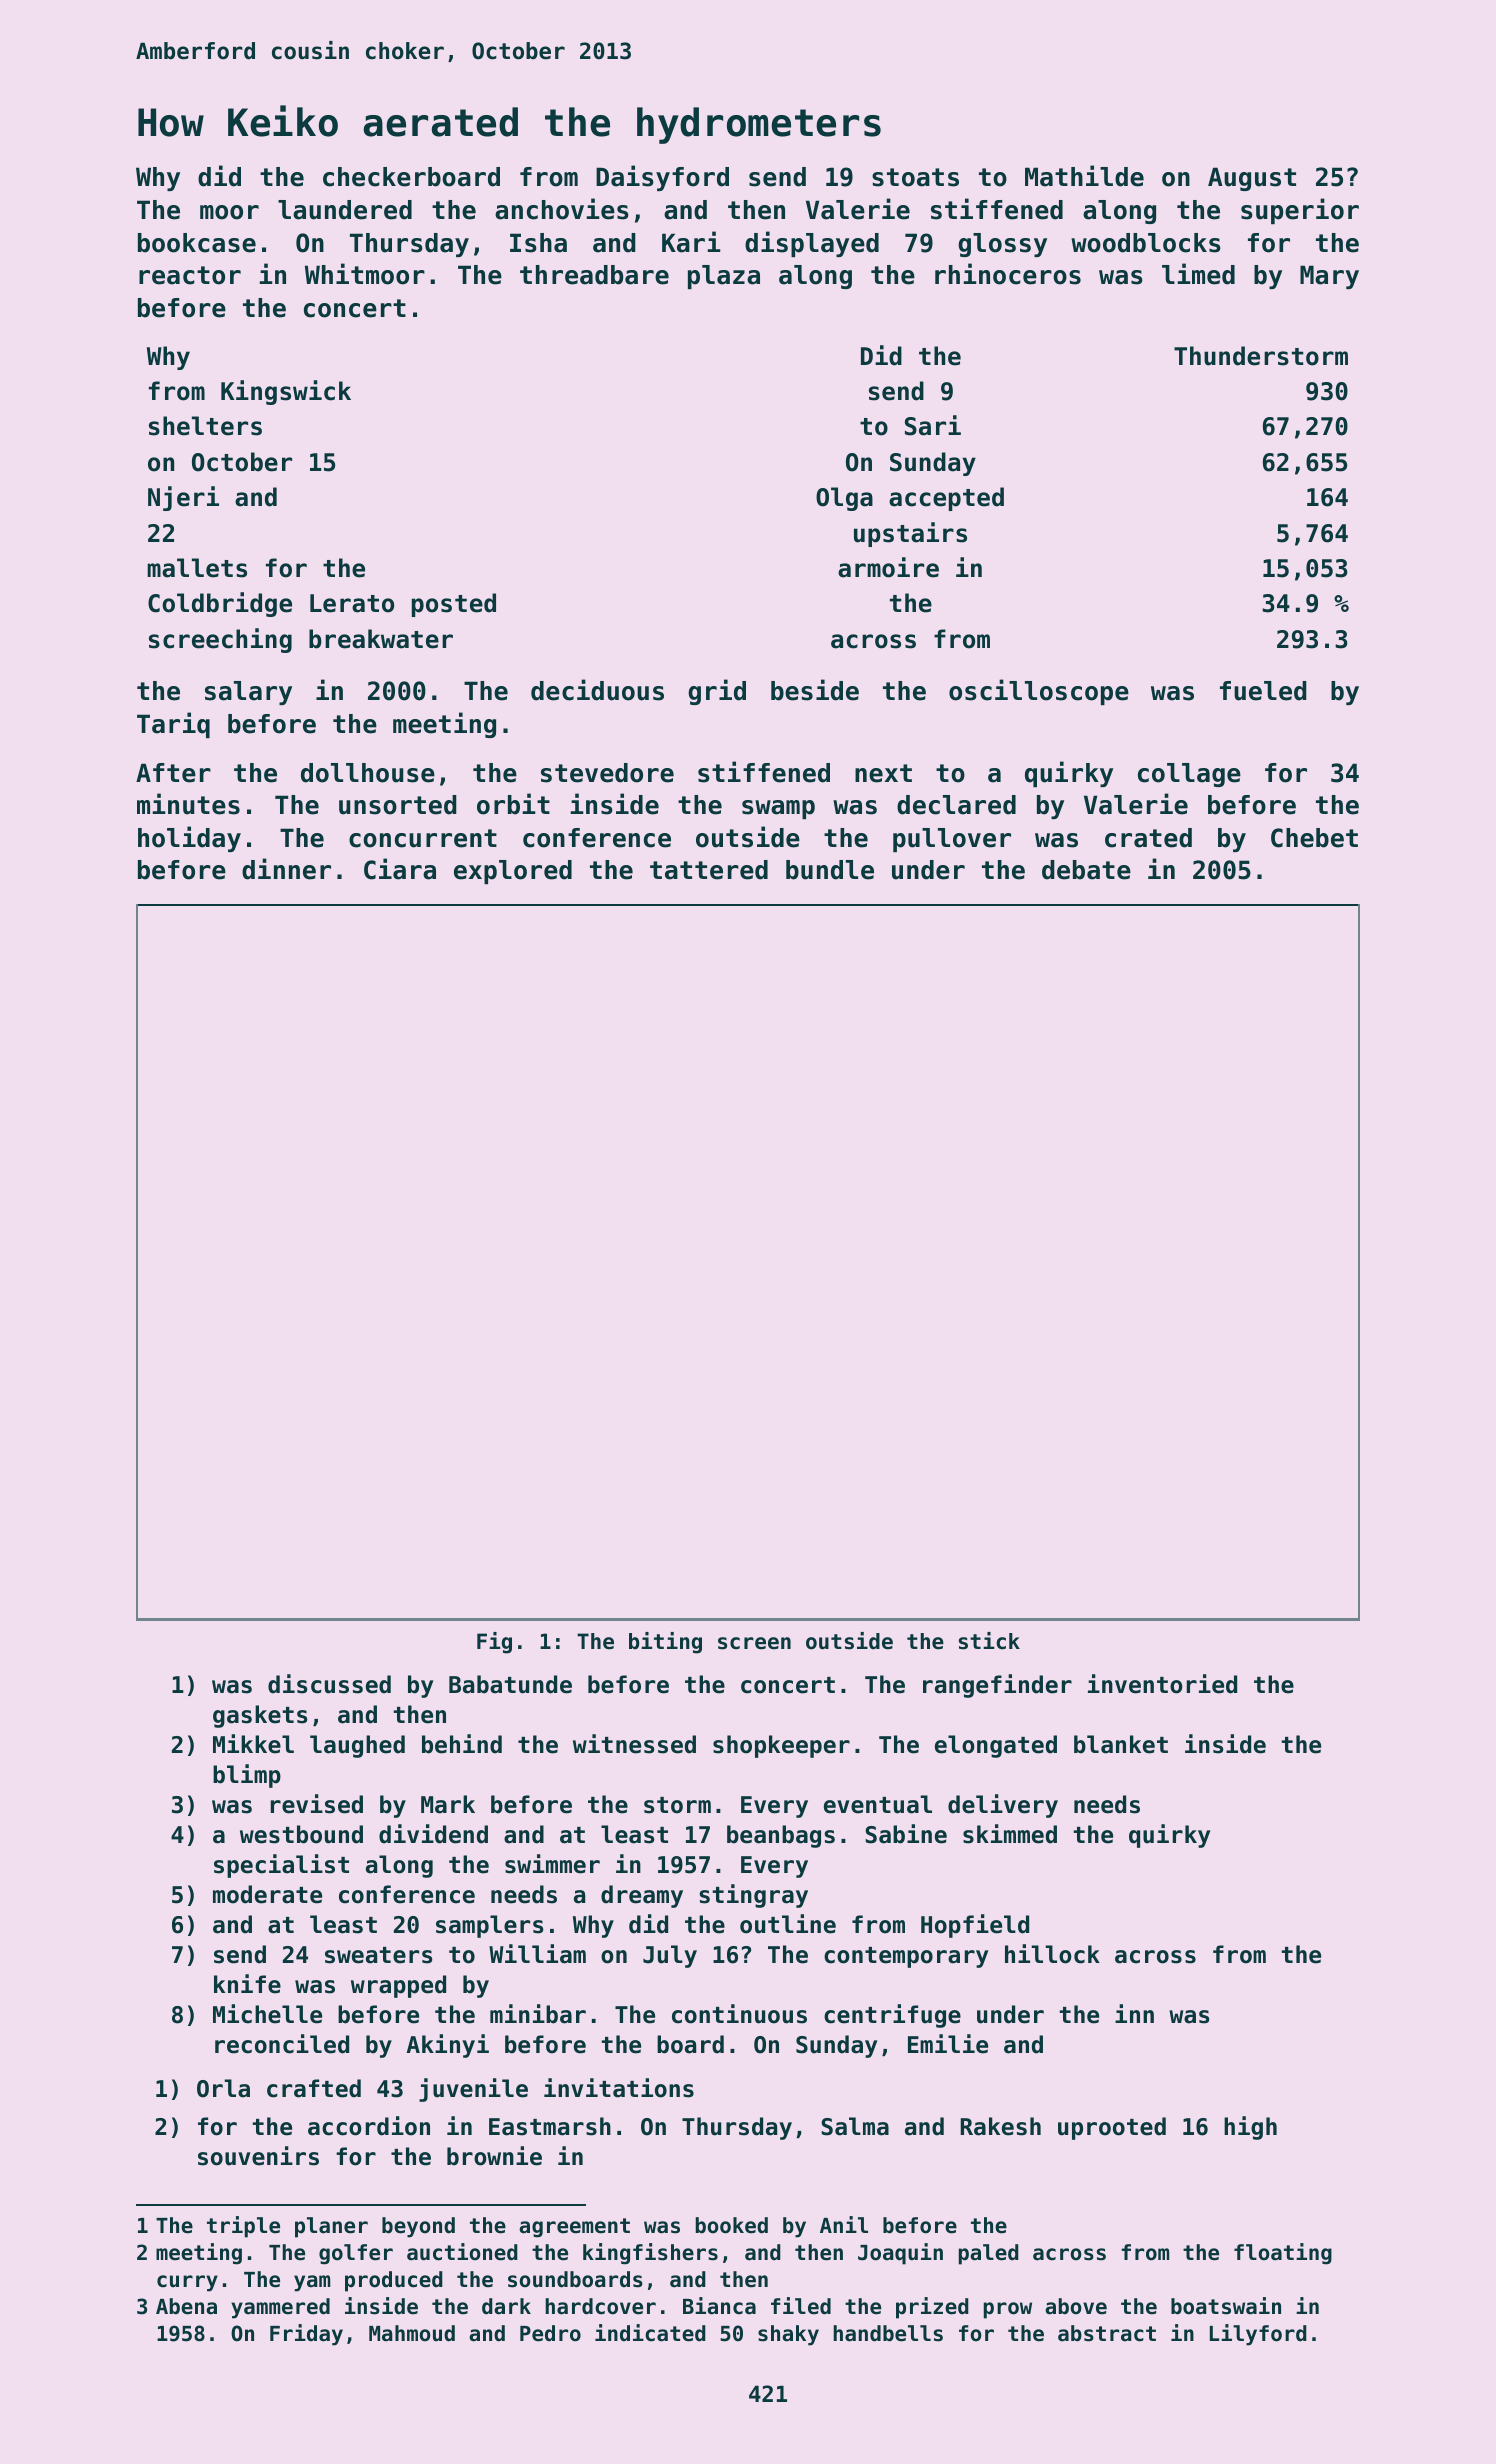 This document has width=1496, height=2464. Describe the element at coordinates (1086, 870) in the document. I see `debate` at that location.
